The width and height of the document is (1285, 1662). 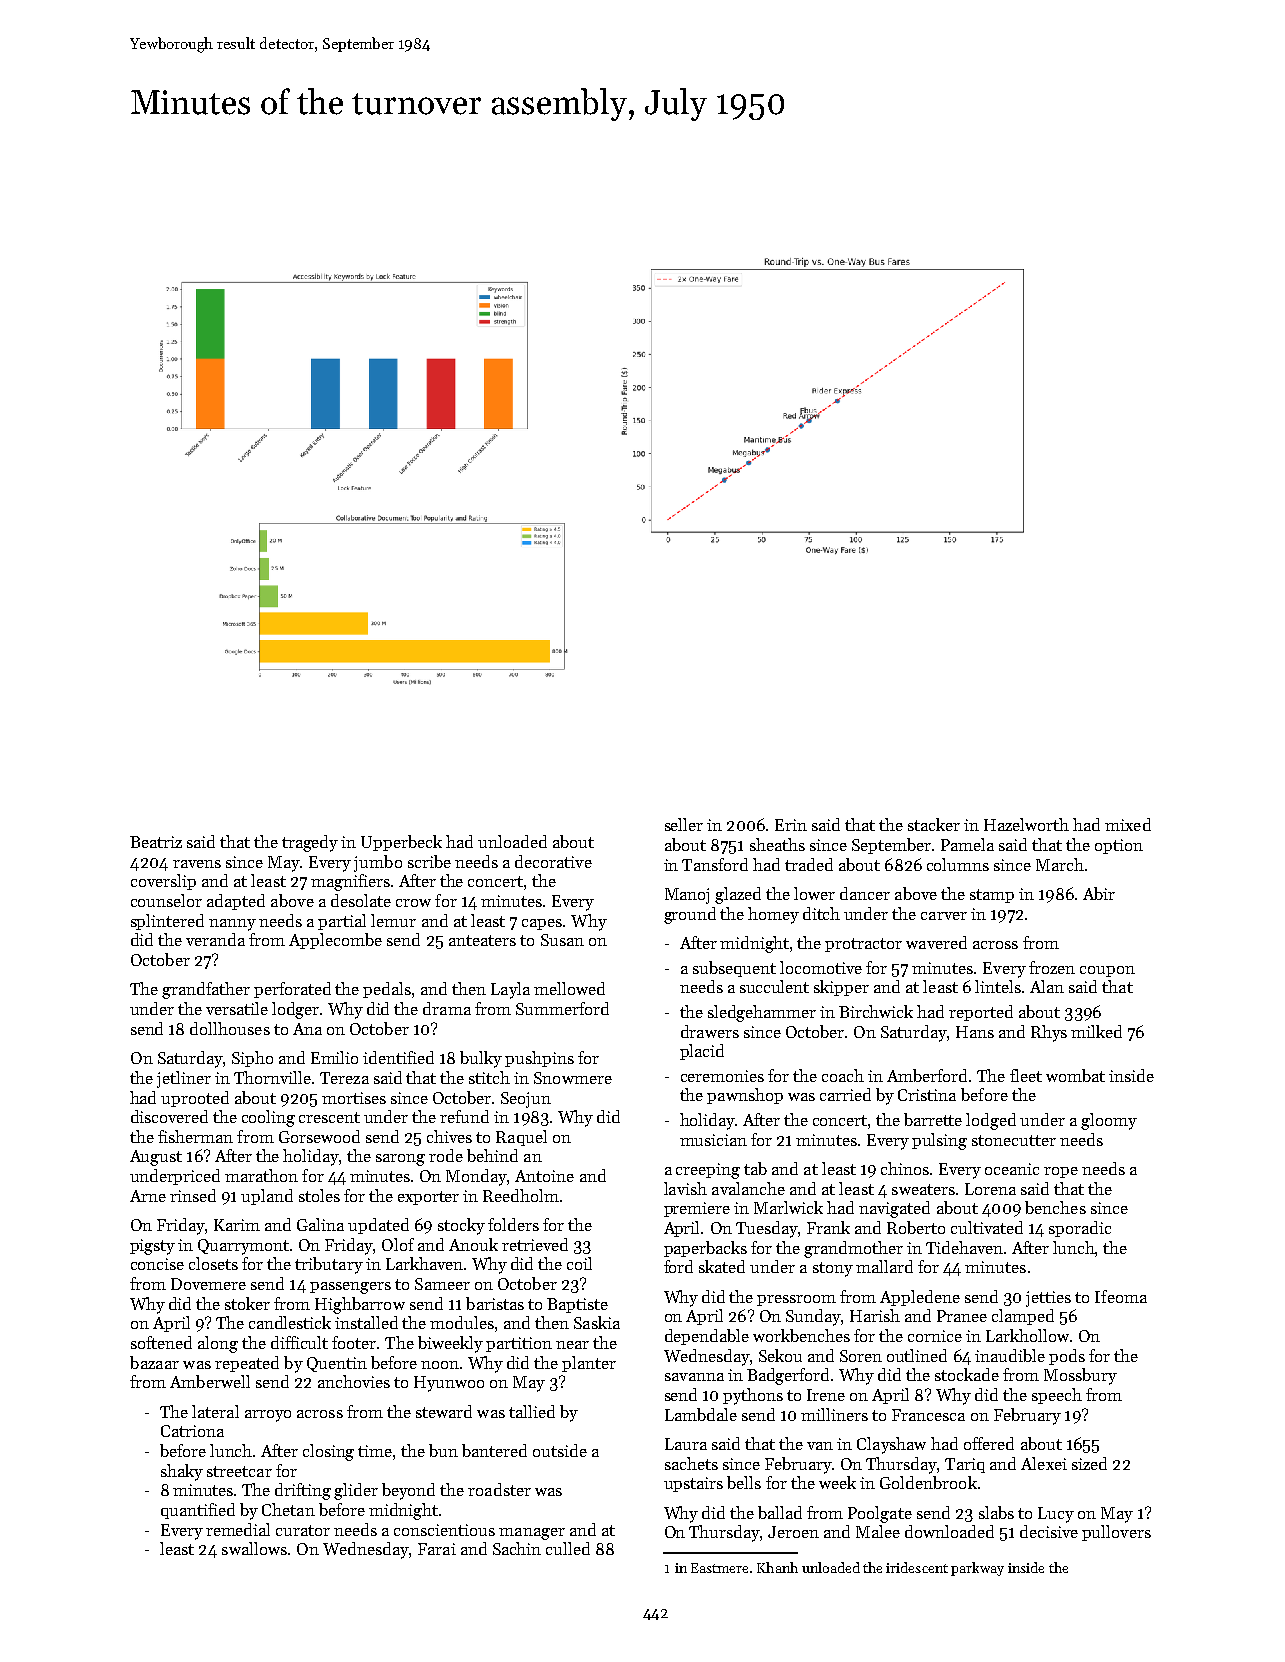 What do you see at coordinates (684, 824) in the document?
I see `seller` at bounding box center [684, 824].
